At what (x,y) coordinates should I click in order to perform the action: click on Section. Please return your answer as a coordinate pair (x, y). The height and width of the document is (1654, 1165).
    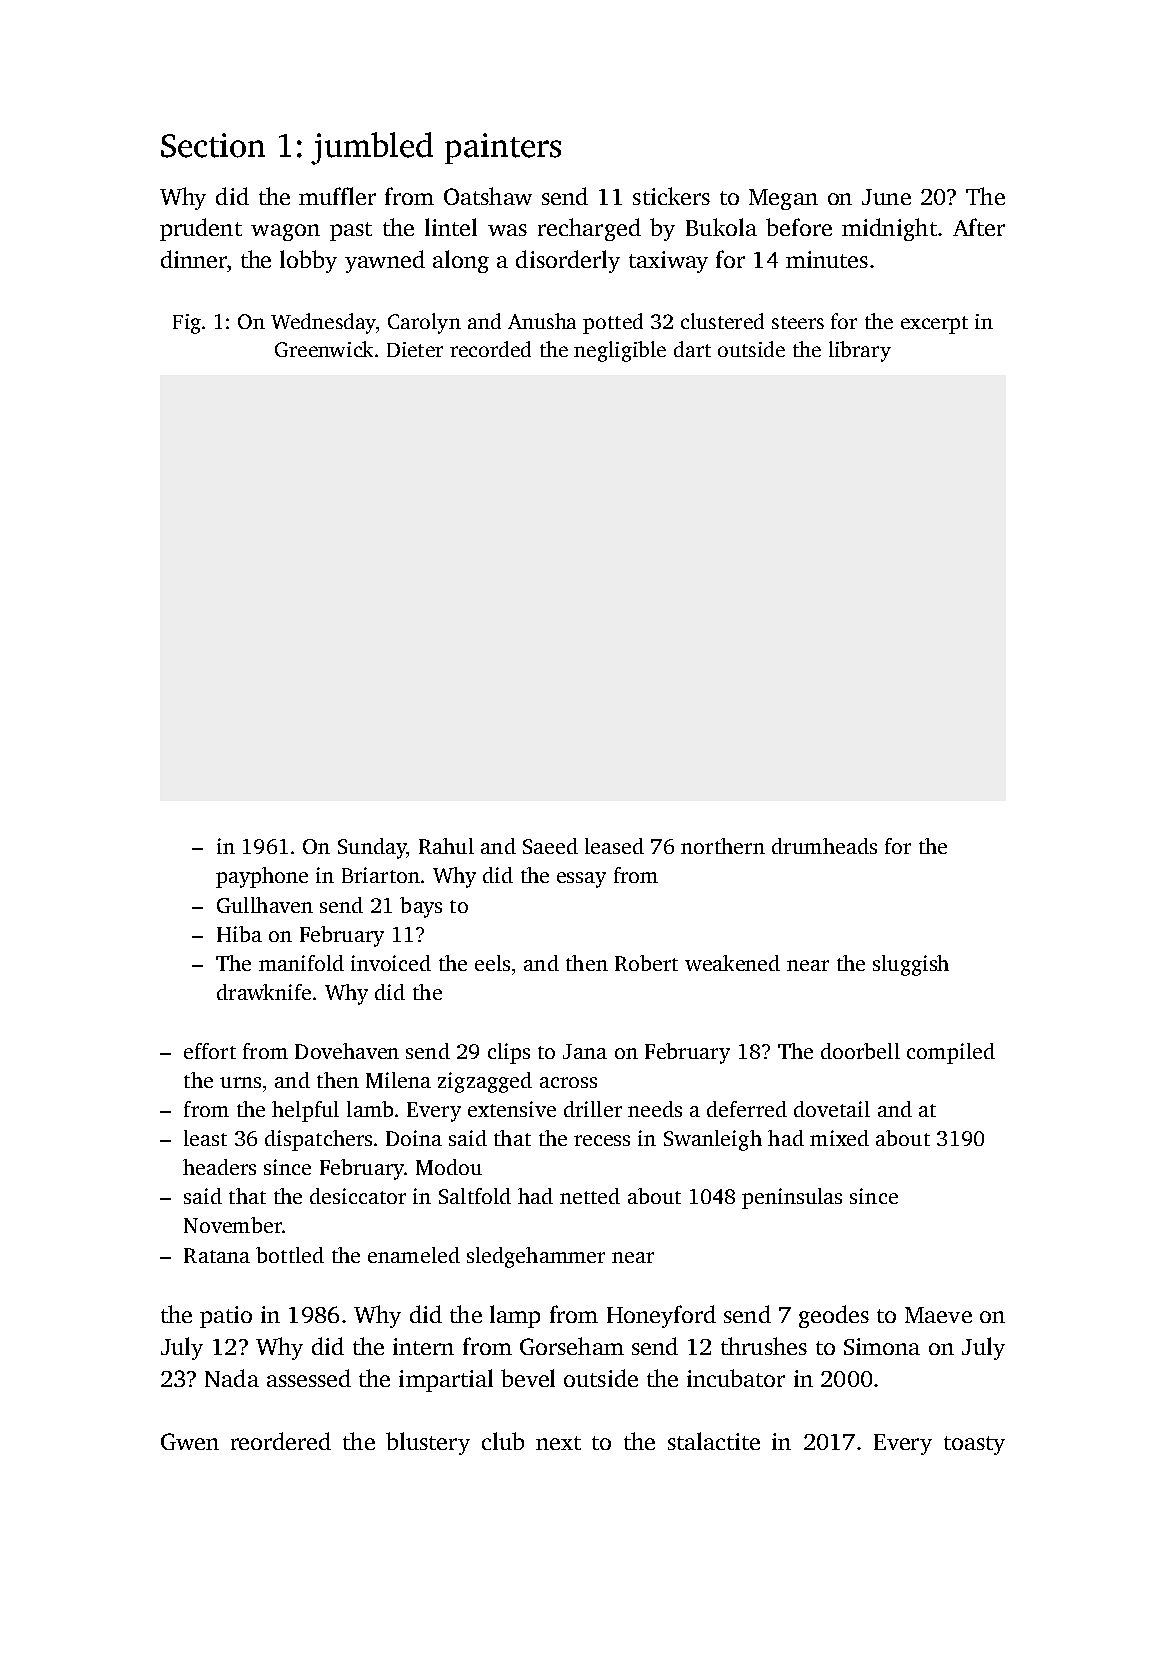
    Looking at the image, I should click on (213, 145).
